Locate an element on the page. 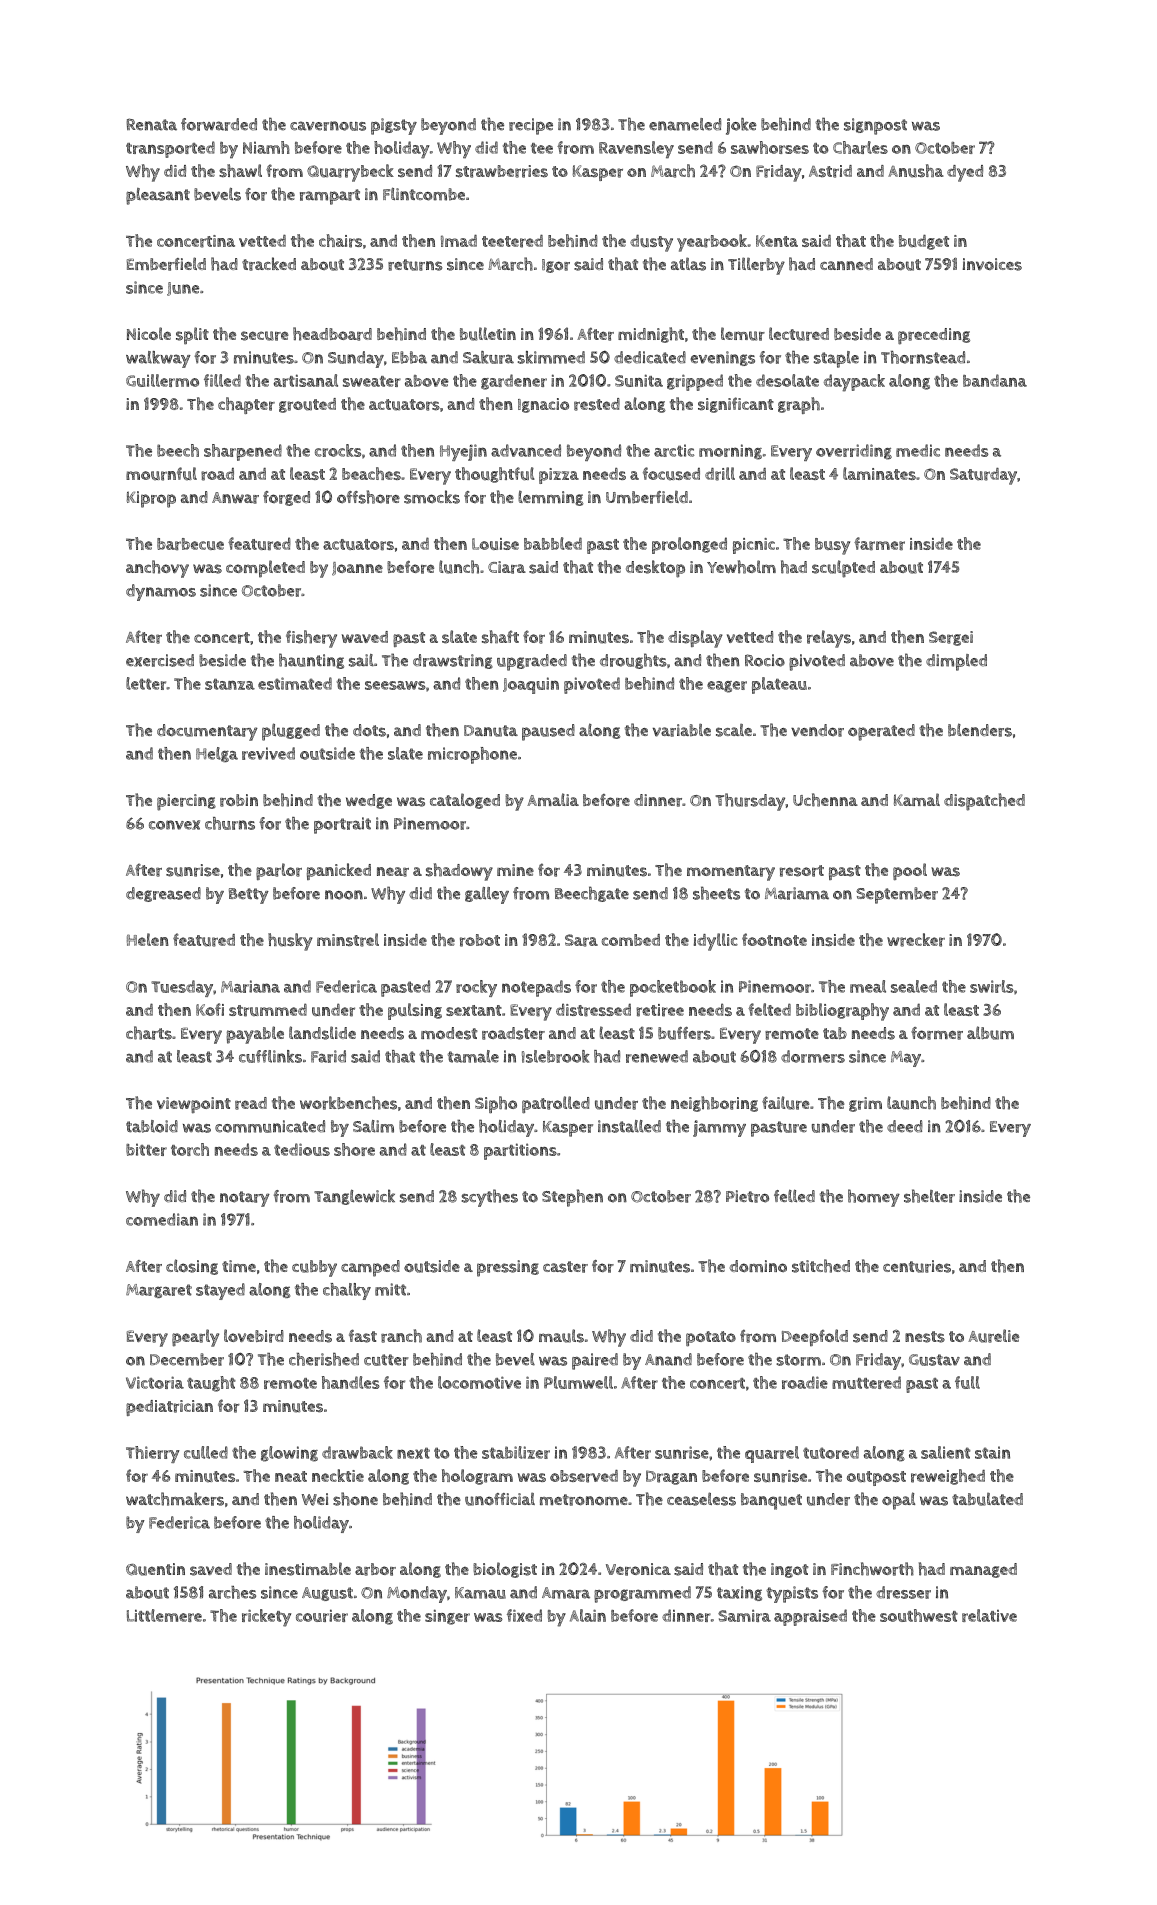 The image size is (1157, 1905). dyed is located at coordinates (965, 173).
